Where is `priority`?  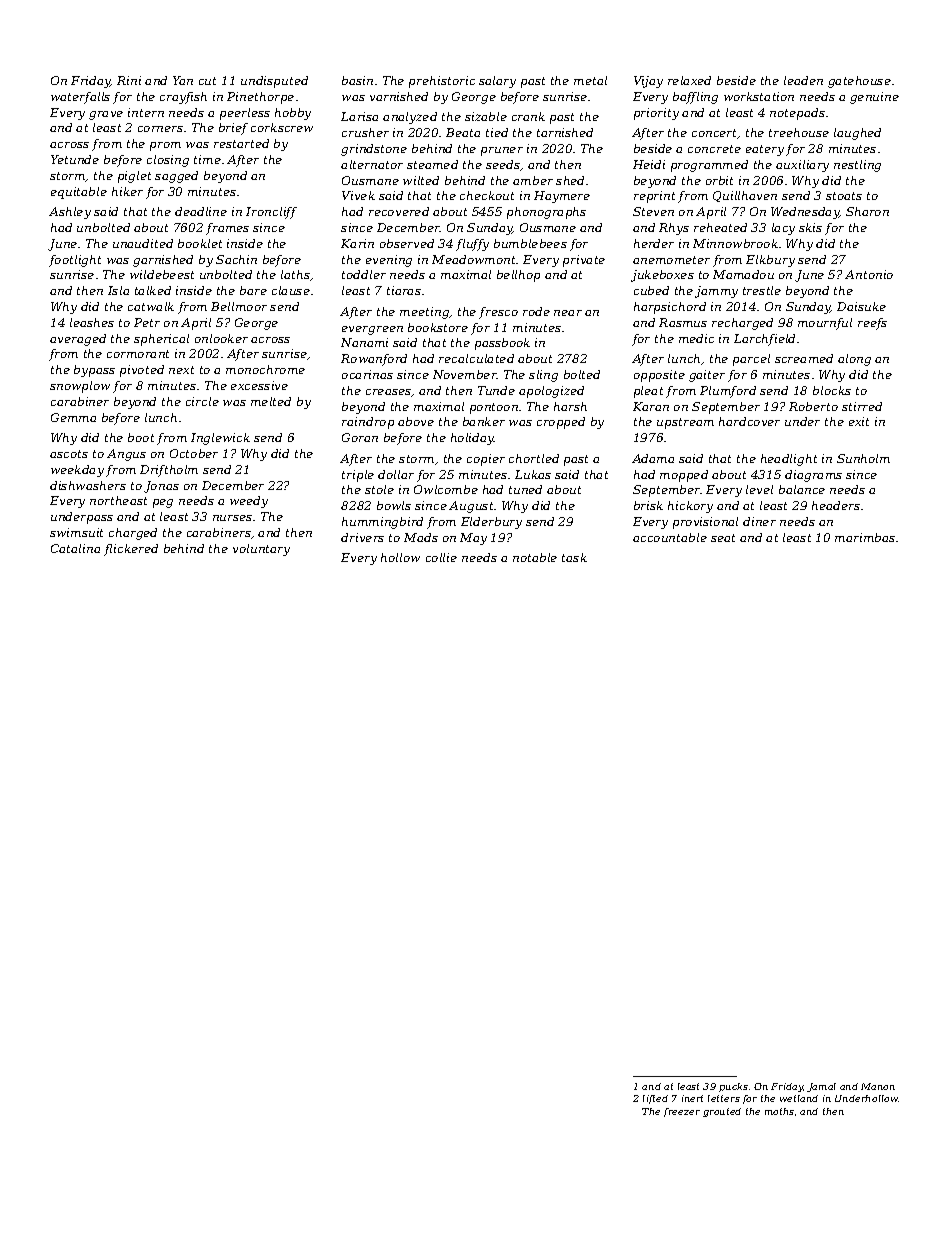
priority is located at coordinates (656, 114).
